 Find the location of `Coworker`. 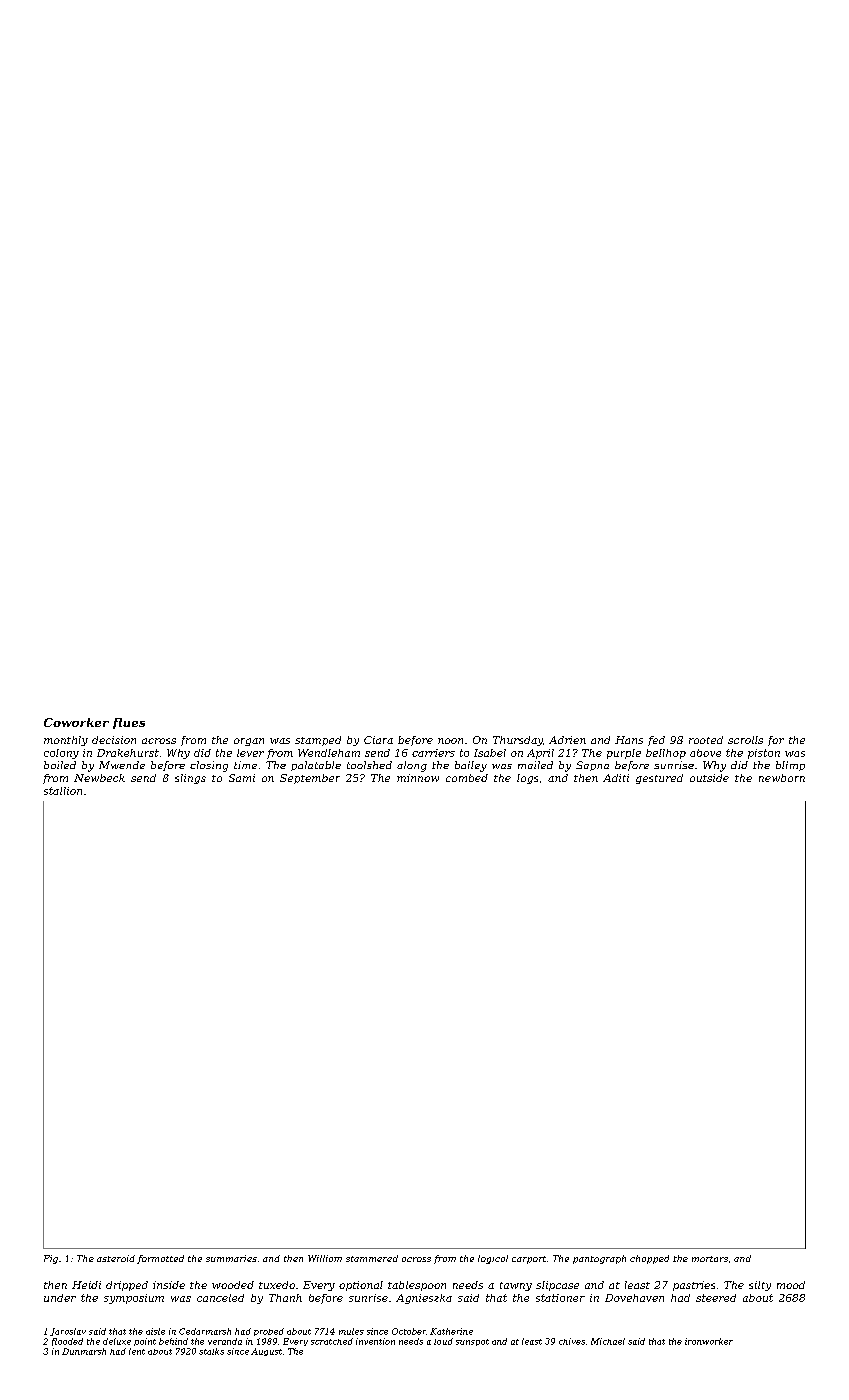

Coworker is located at coordinates (76, 722).
